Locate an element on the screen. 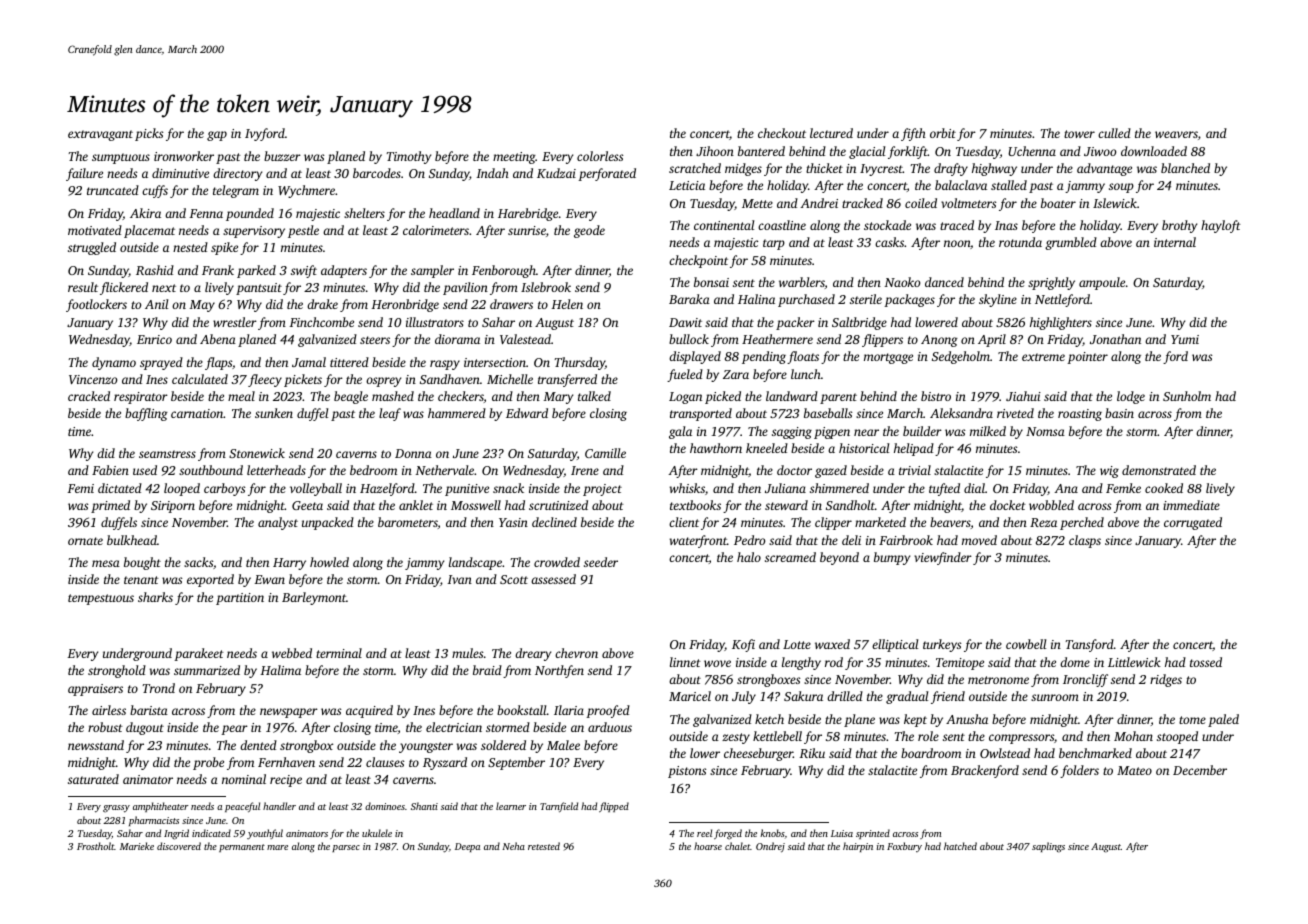 The image size is (1308, 924). cowbell is located at coordinates (1026, 644).
